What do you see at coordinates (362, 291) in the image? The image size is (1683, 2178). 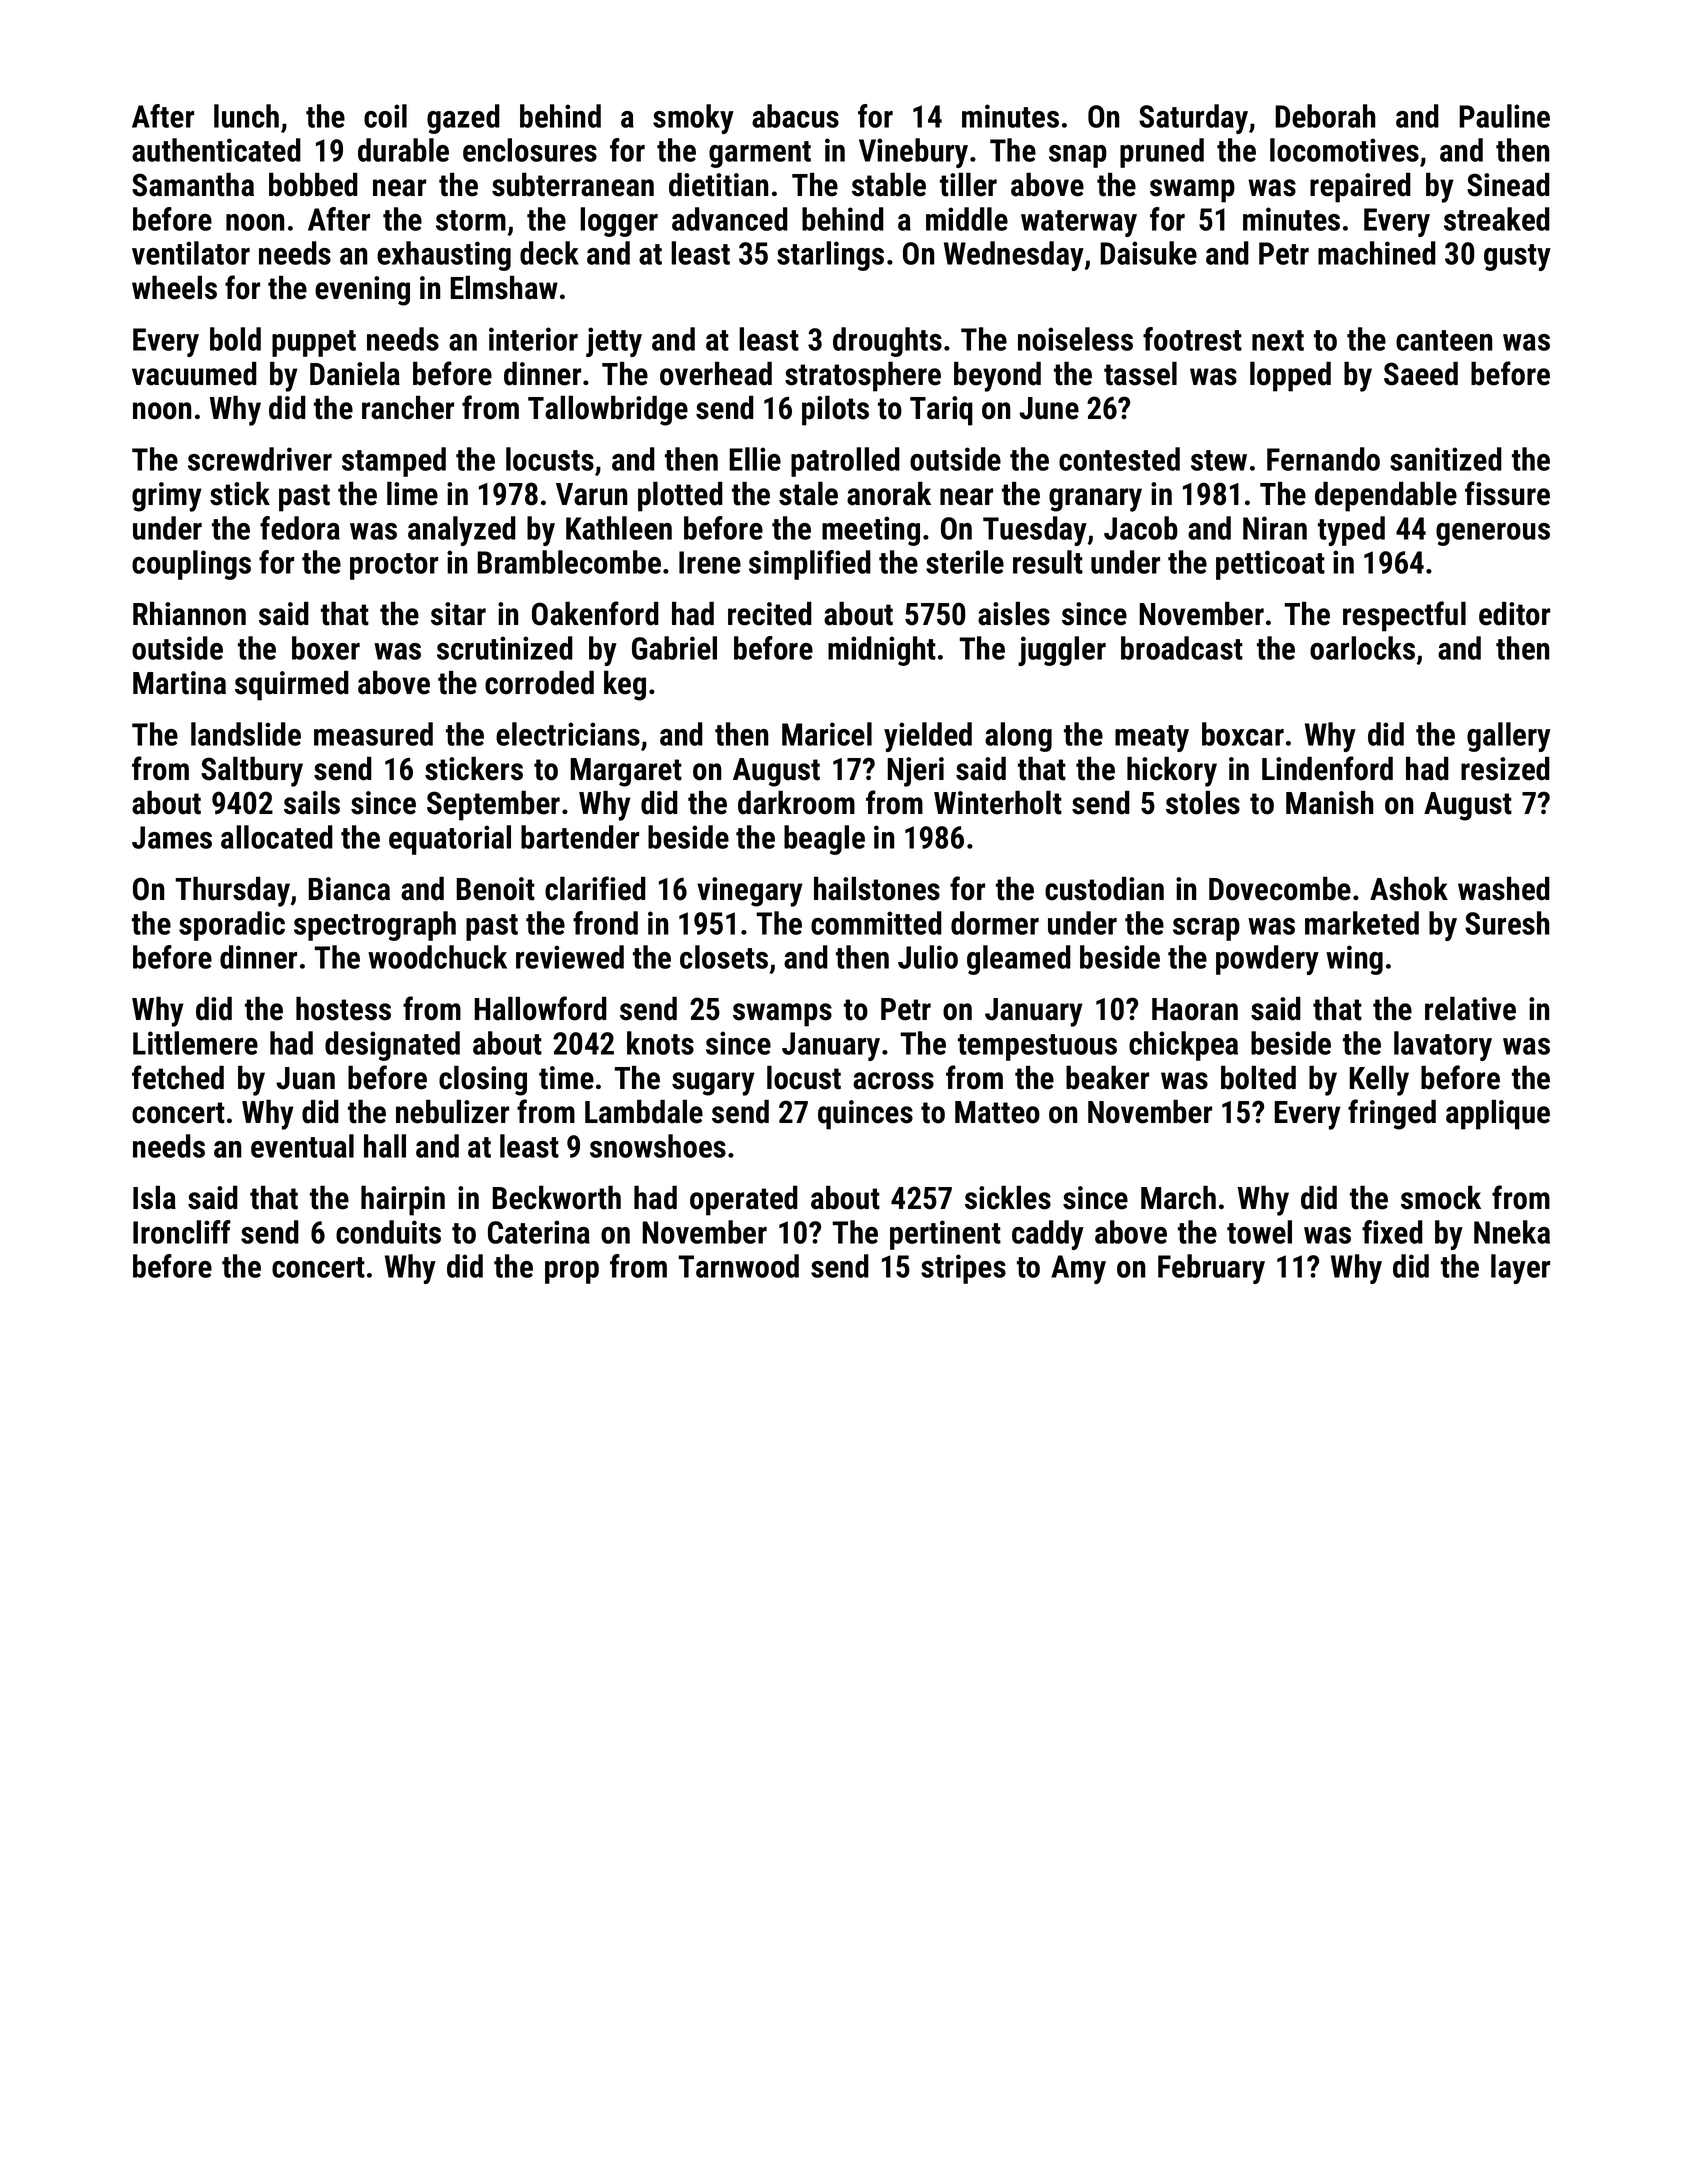 I see `evening` at bounding box center [362, 291].
